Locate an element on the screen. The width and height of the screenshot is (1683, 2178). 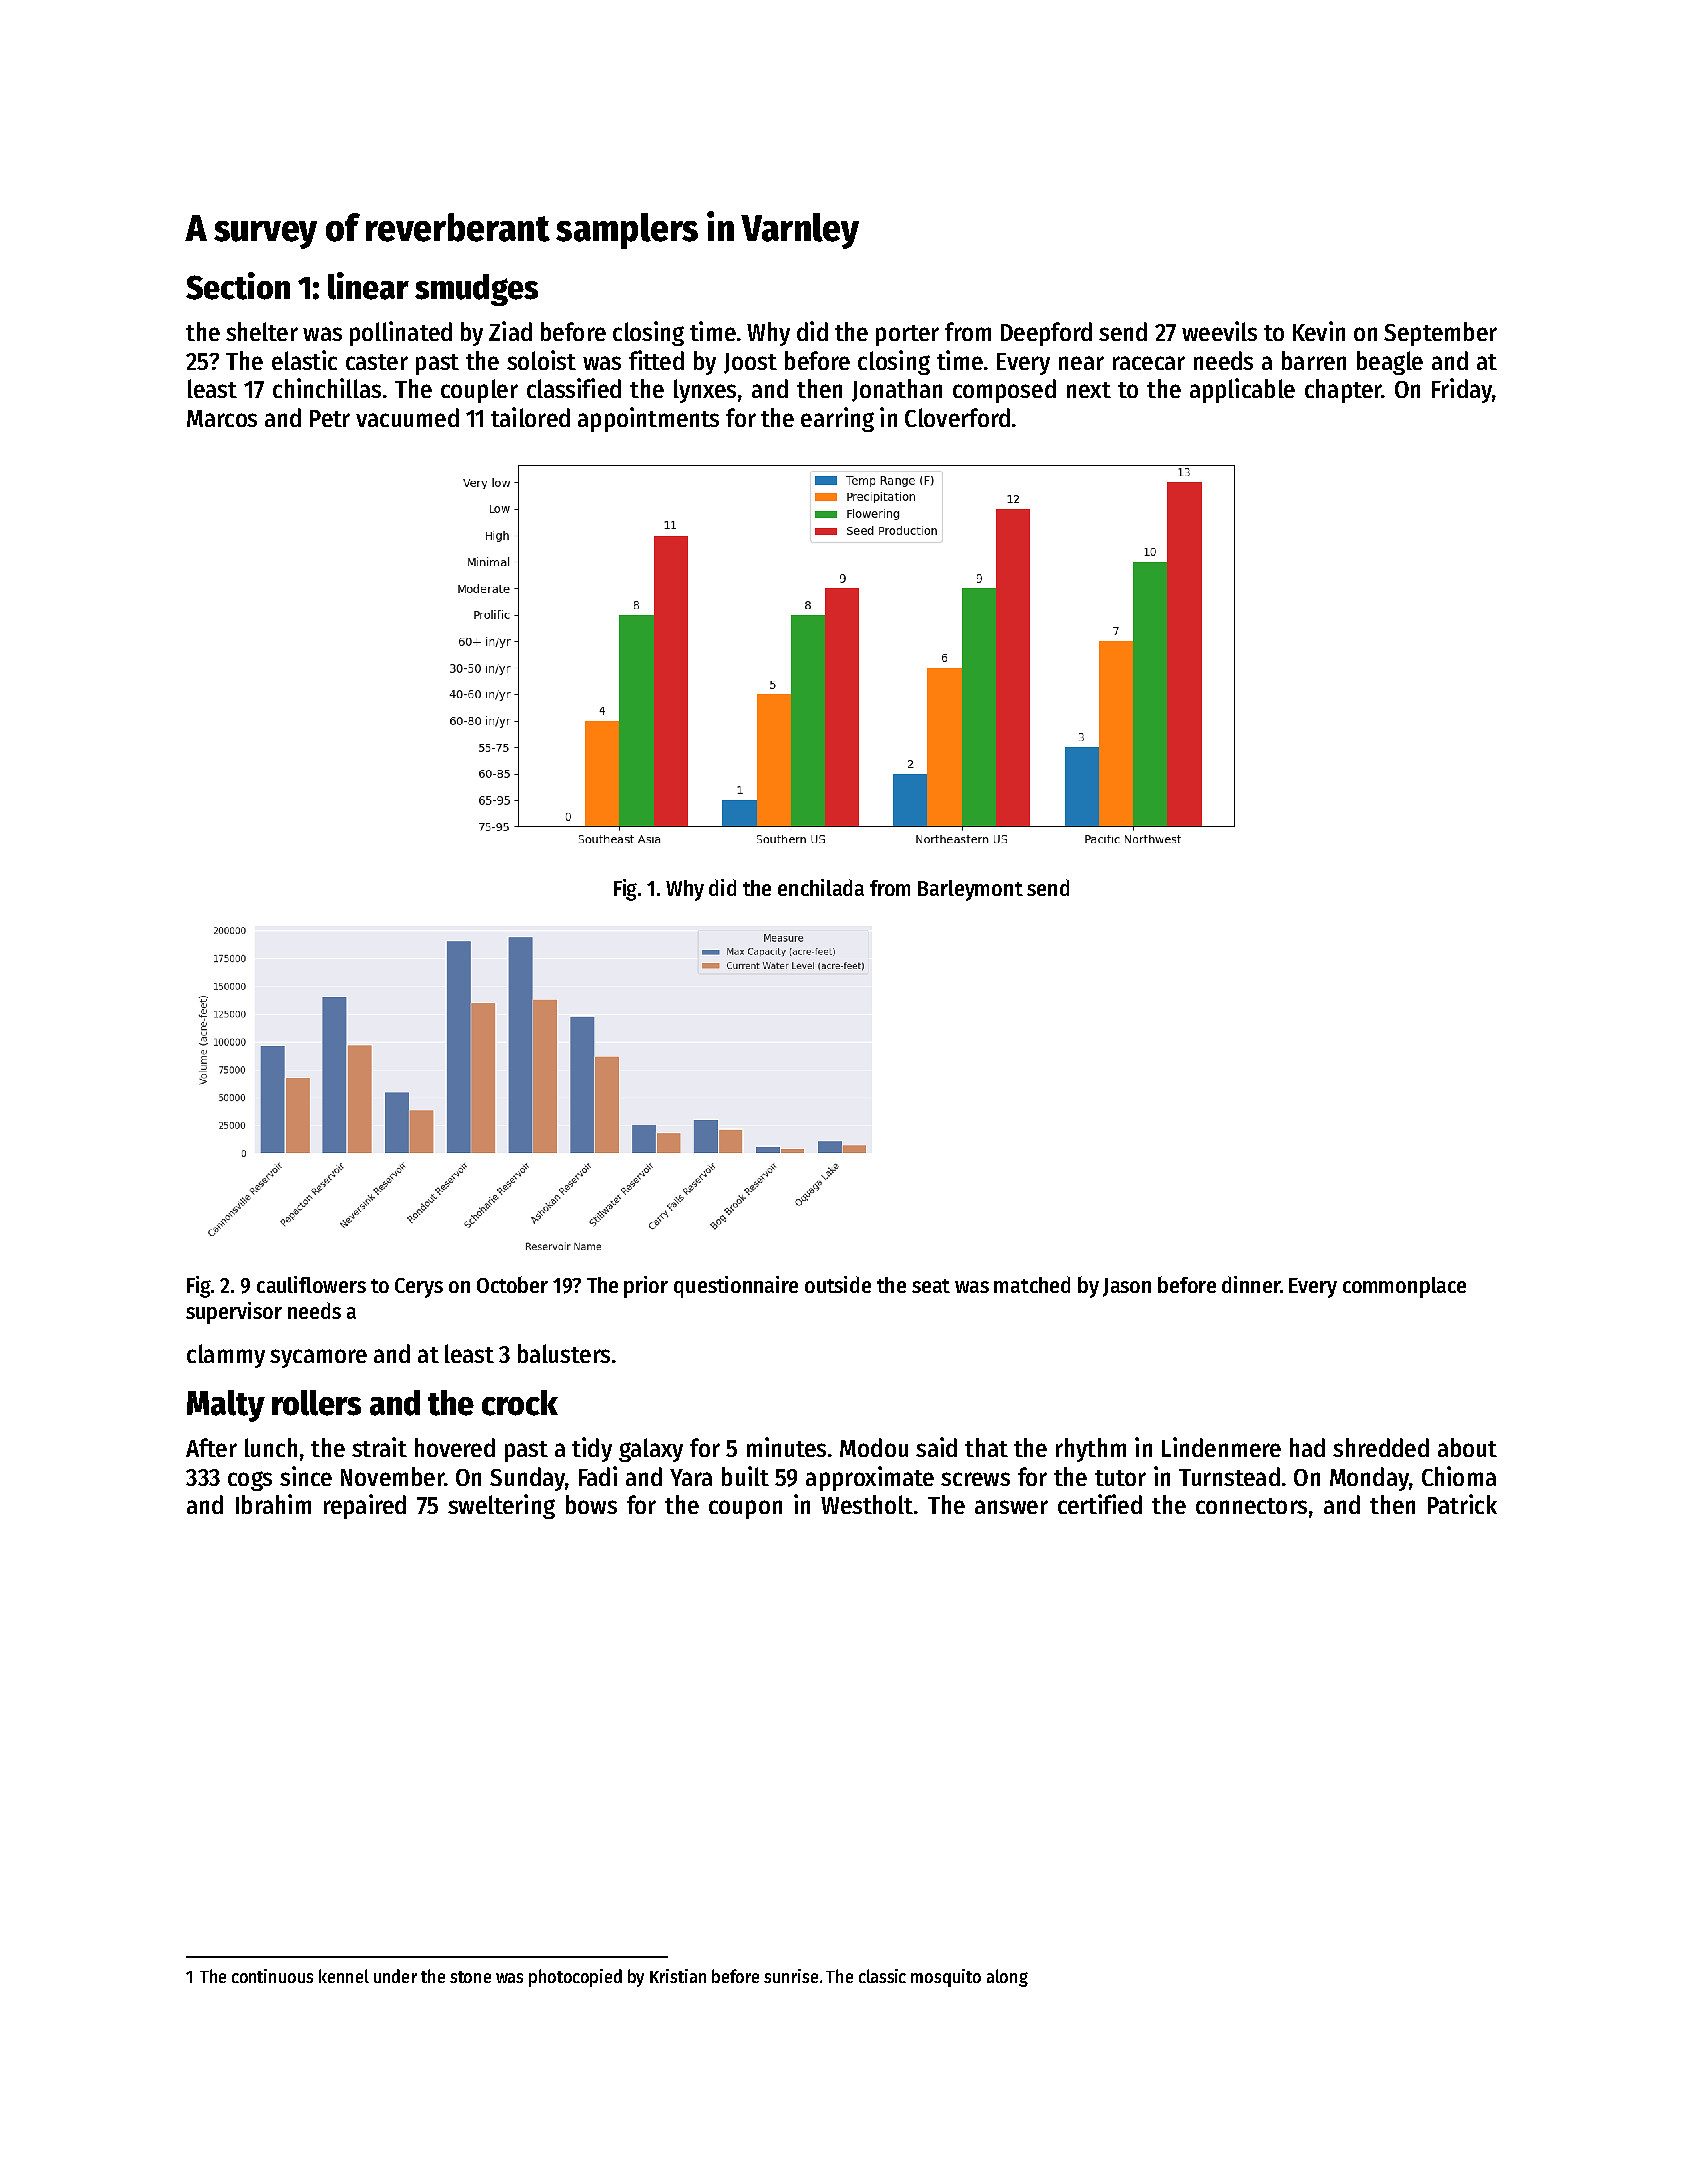
answer is located at coordinates (1011, 1507).
